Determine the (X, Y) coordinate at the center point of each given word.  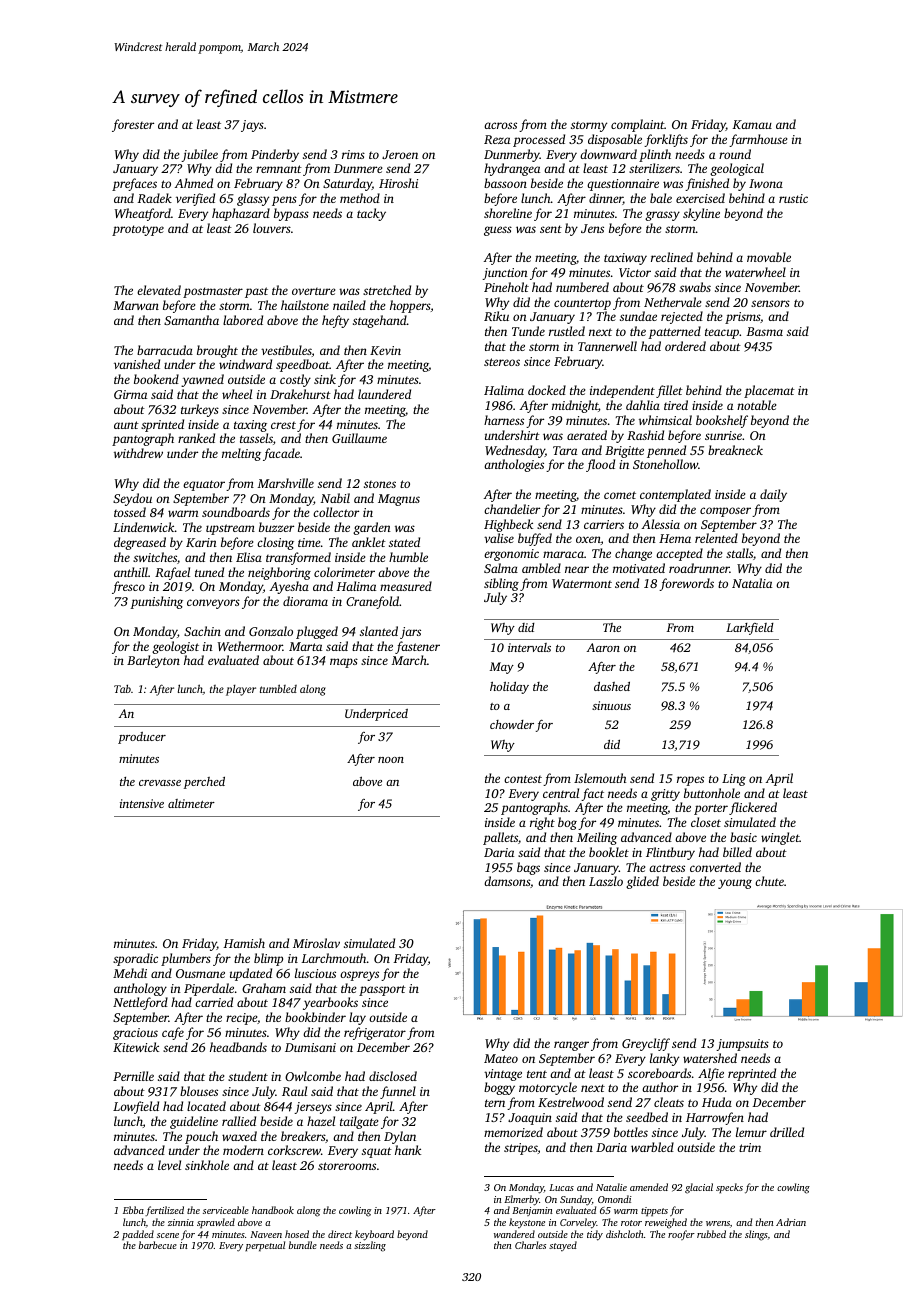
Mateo (501, 1058)
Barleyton (153, 661)
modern (243, 1150)
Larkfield (750, 629)
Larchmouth (333, 958)
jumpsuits (742, 1045)
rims (353, 154)
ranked (196, 438)
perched (204, 783)
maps (344, 663)
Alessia (661, 524)
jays (252, 126)
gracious (135, 1034)
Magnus (399, 500)
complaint (638, 125)
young (735, 884)
